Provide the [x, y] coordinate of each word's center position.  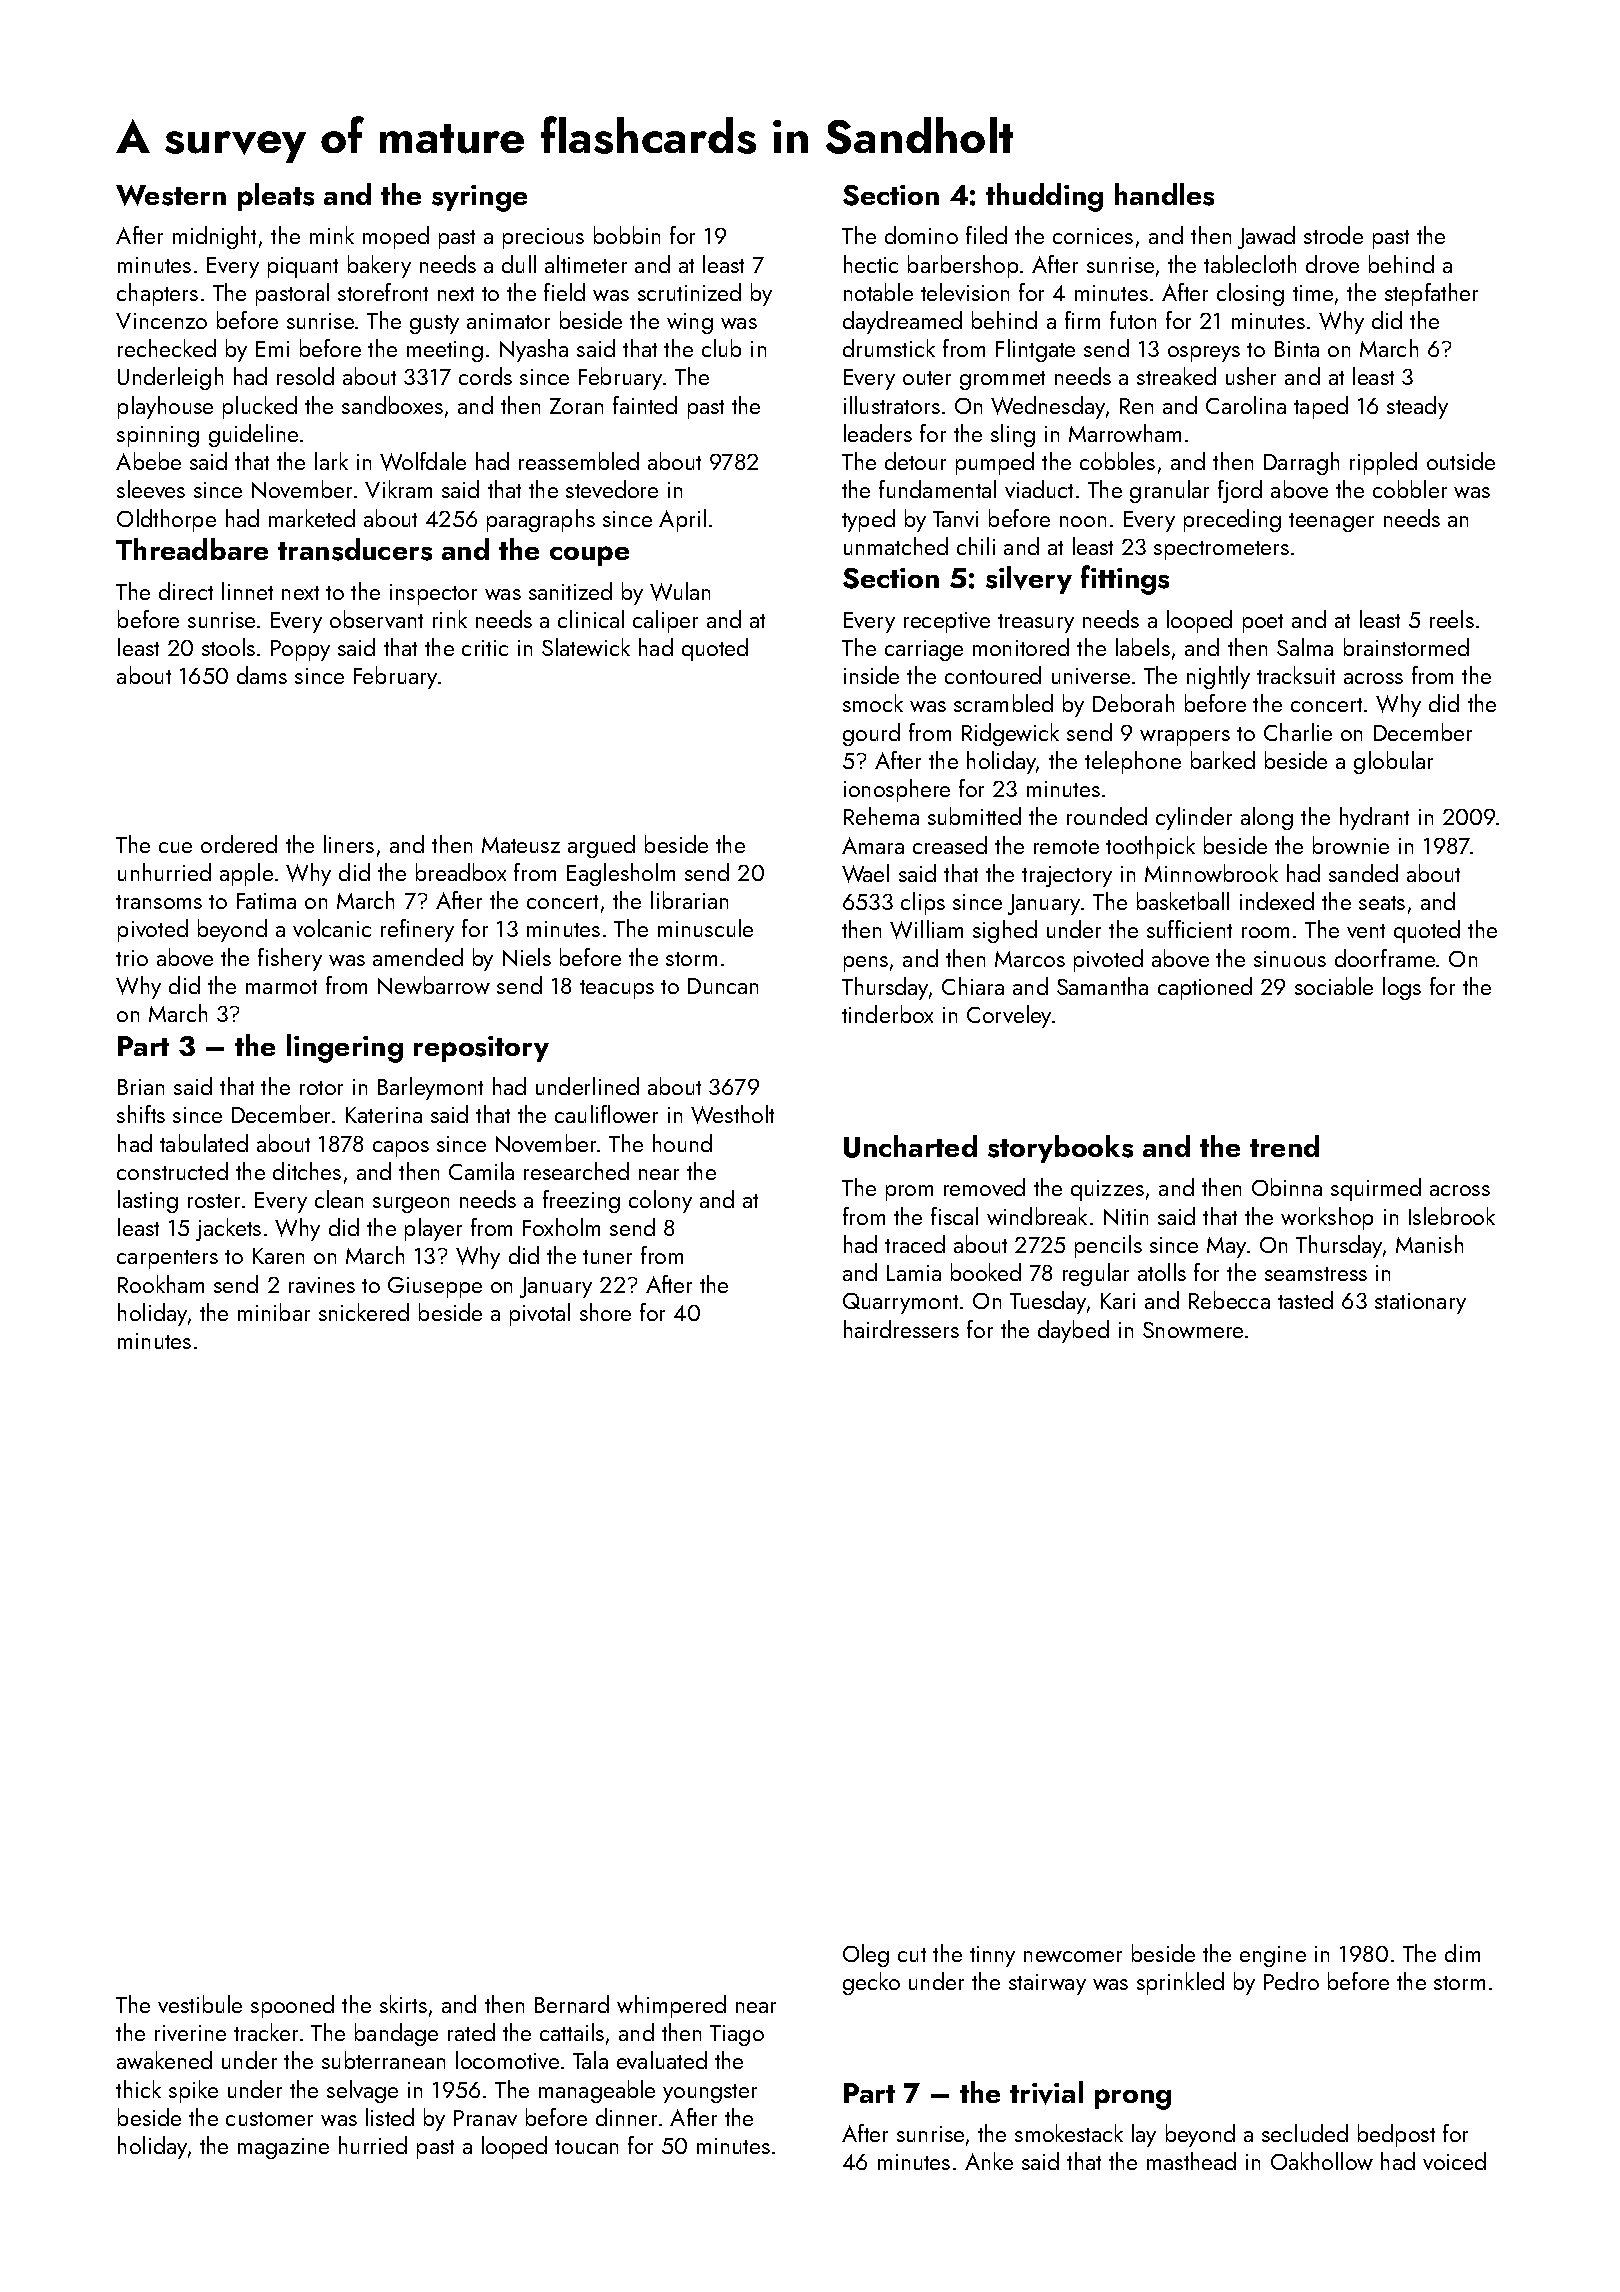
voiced [1454, 2161]
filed [986, 235]
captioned [1205, 988]
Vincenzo [161, 321]
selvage [362, 2091]
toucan [586, 2147]
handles [1164, 194]
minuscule [705, 928]
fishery [290, 959]
